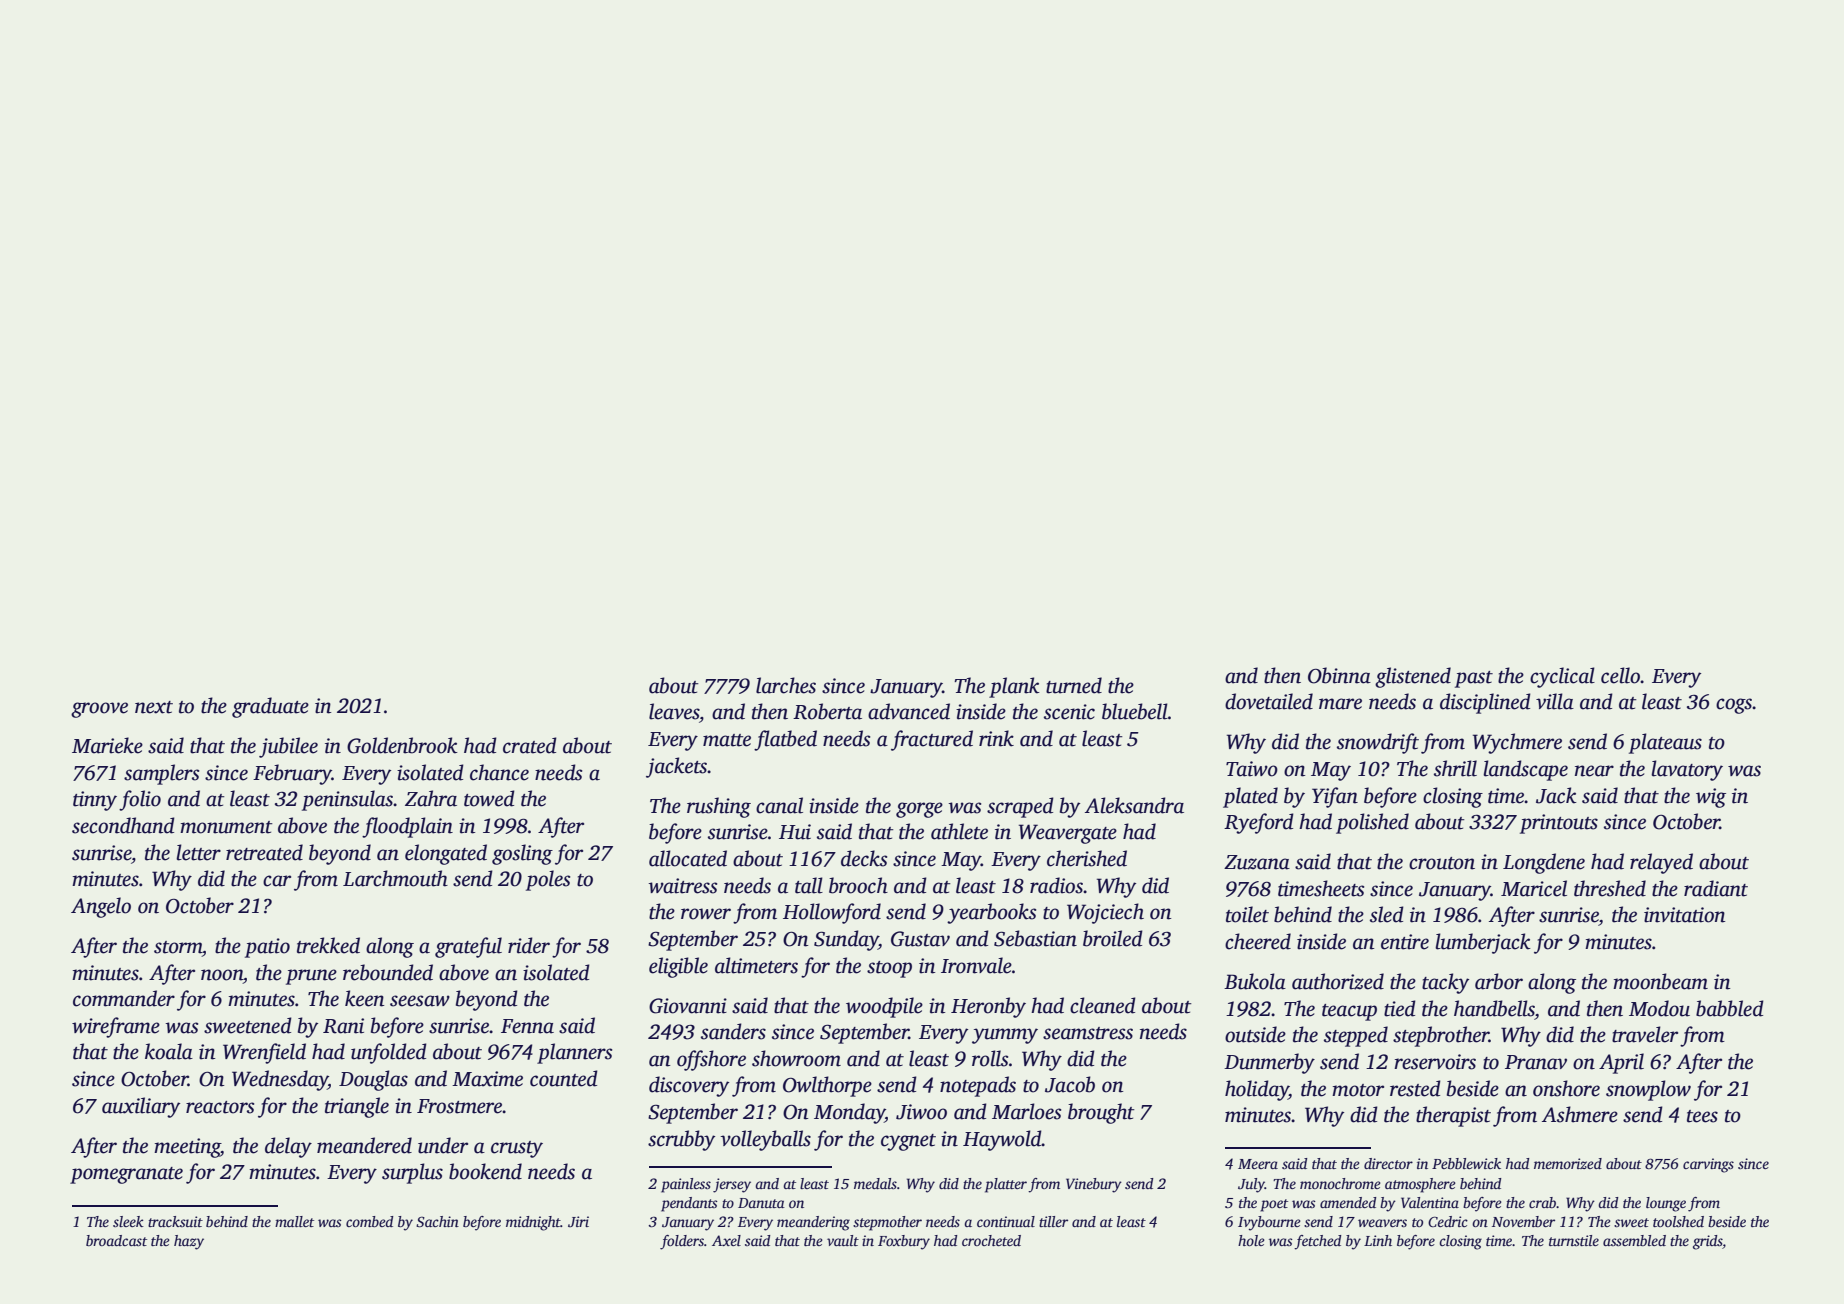 This screenshot has height=1304, width=1844. I want to click on noon, so click(222, 975).
